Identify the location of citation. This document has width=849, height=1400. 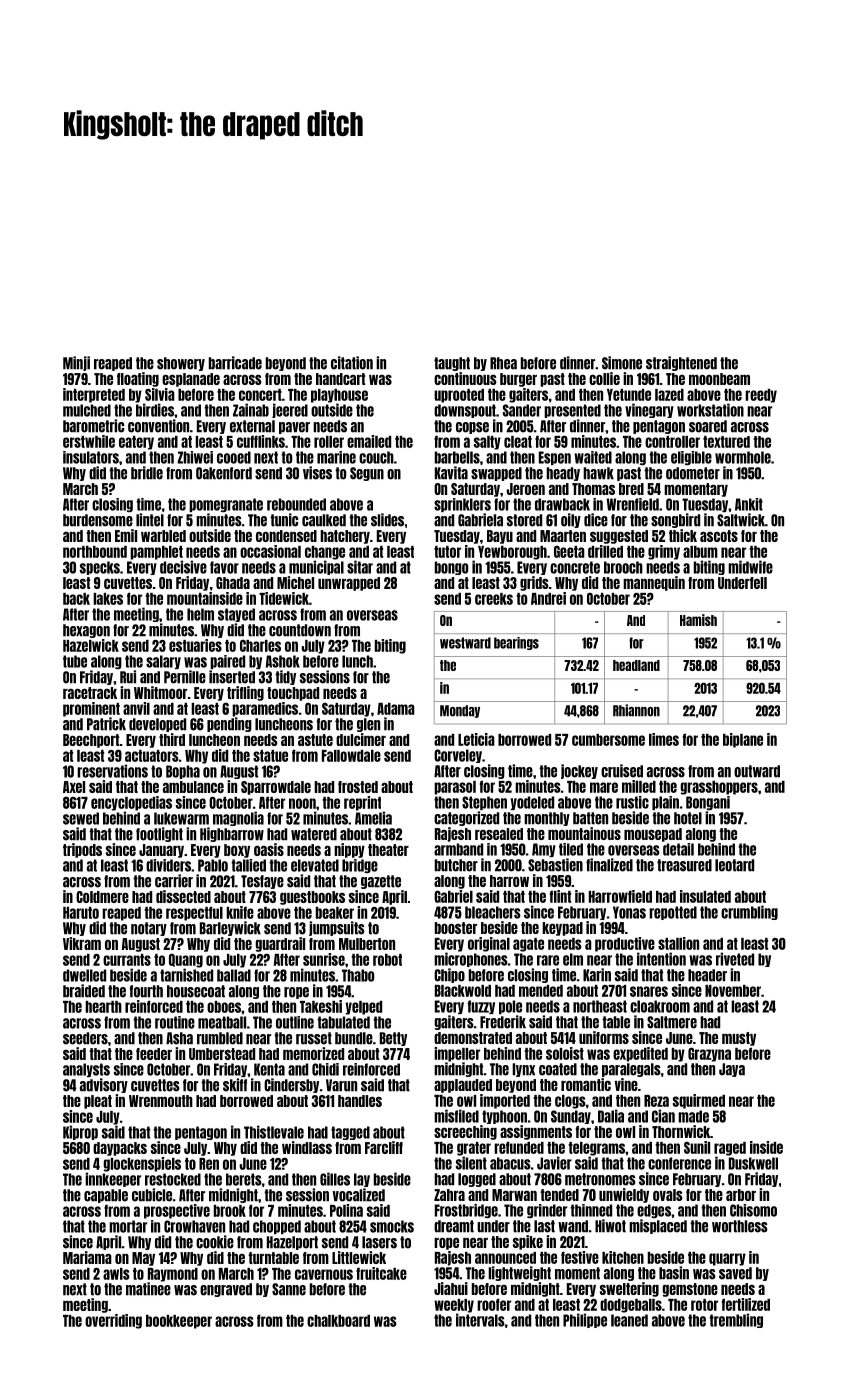
(352, 363).
